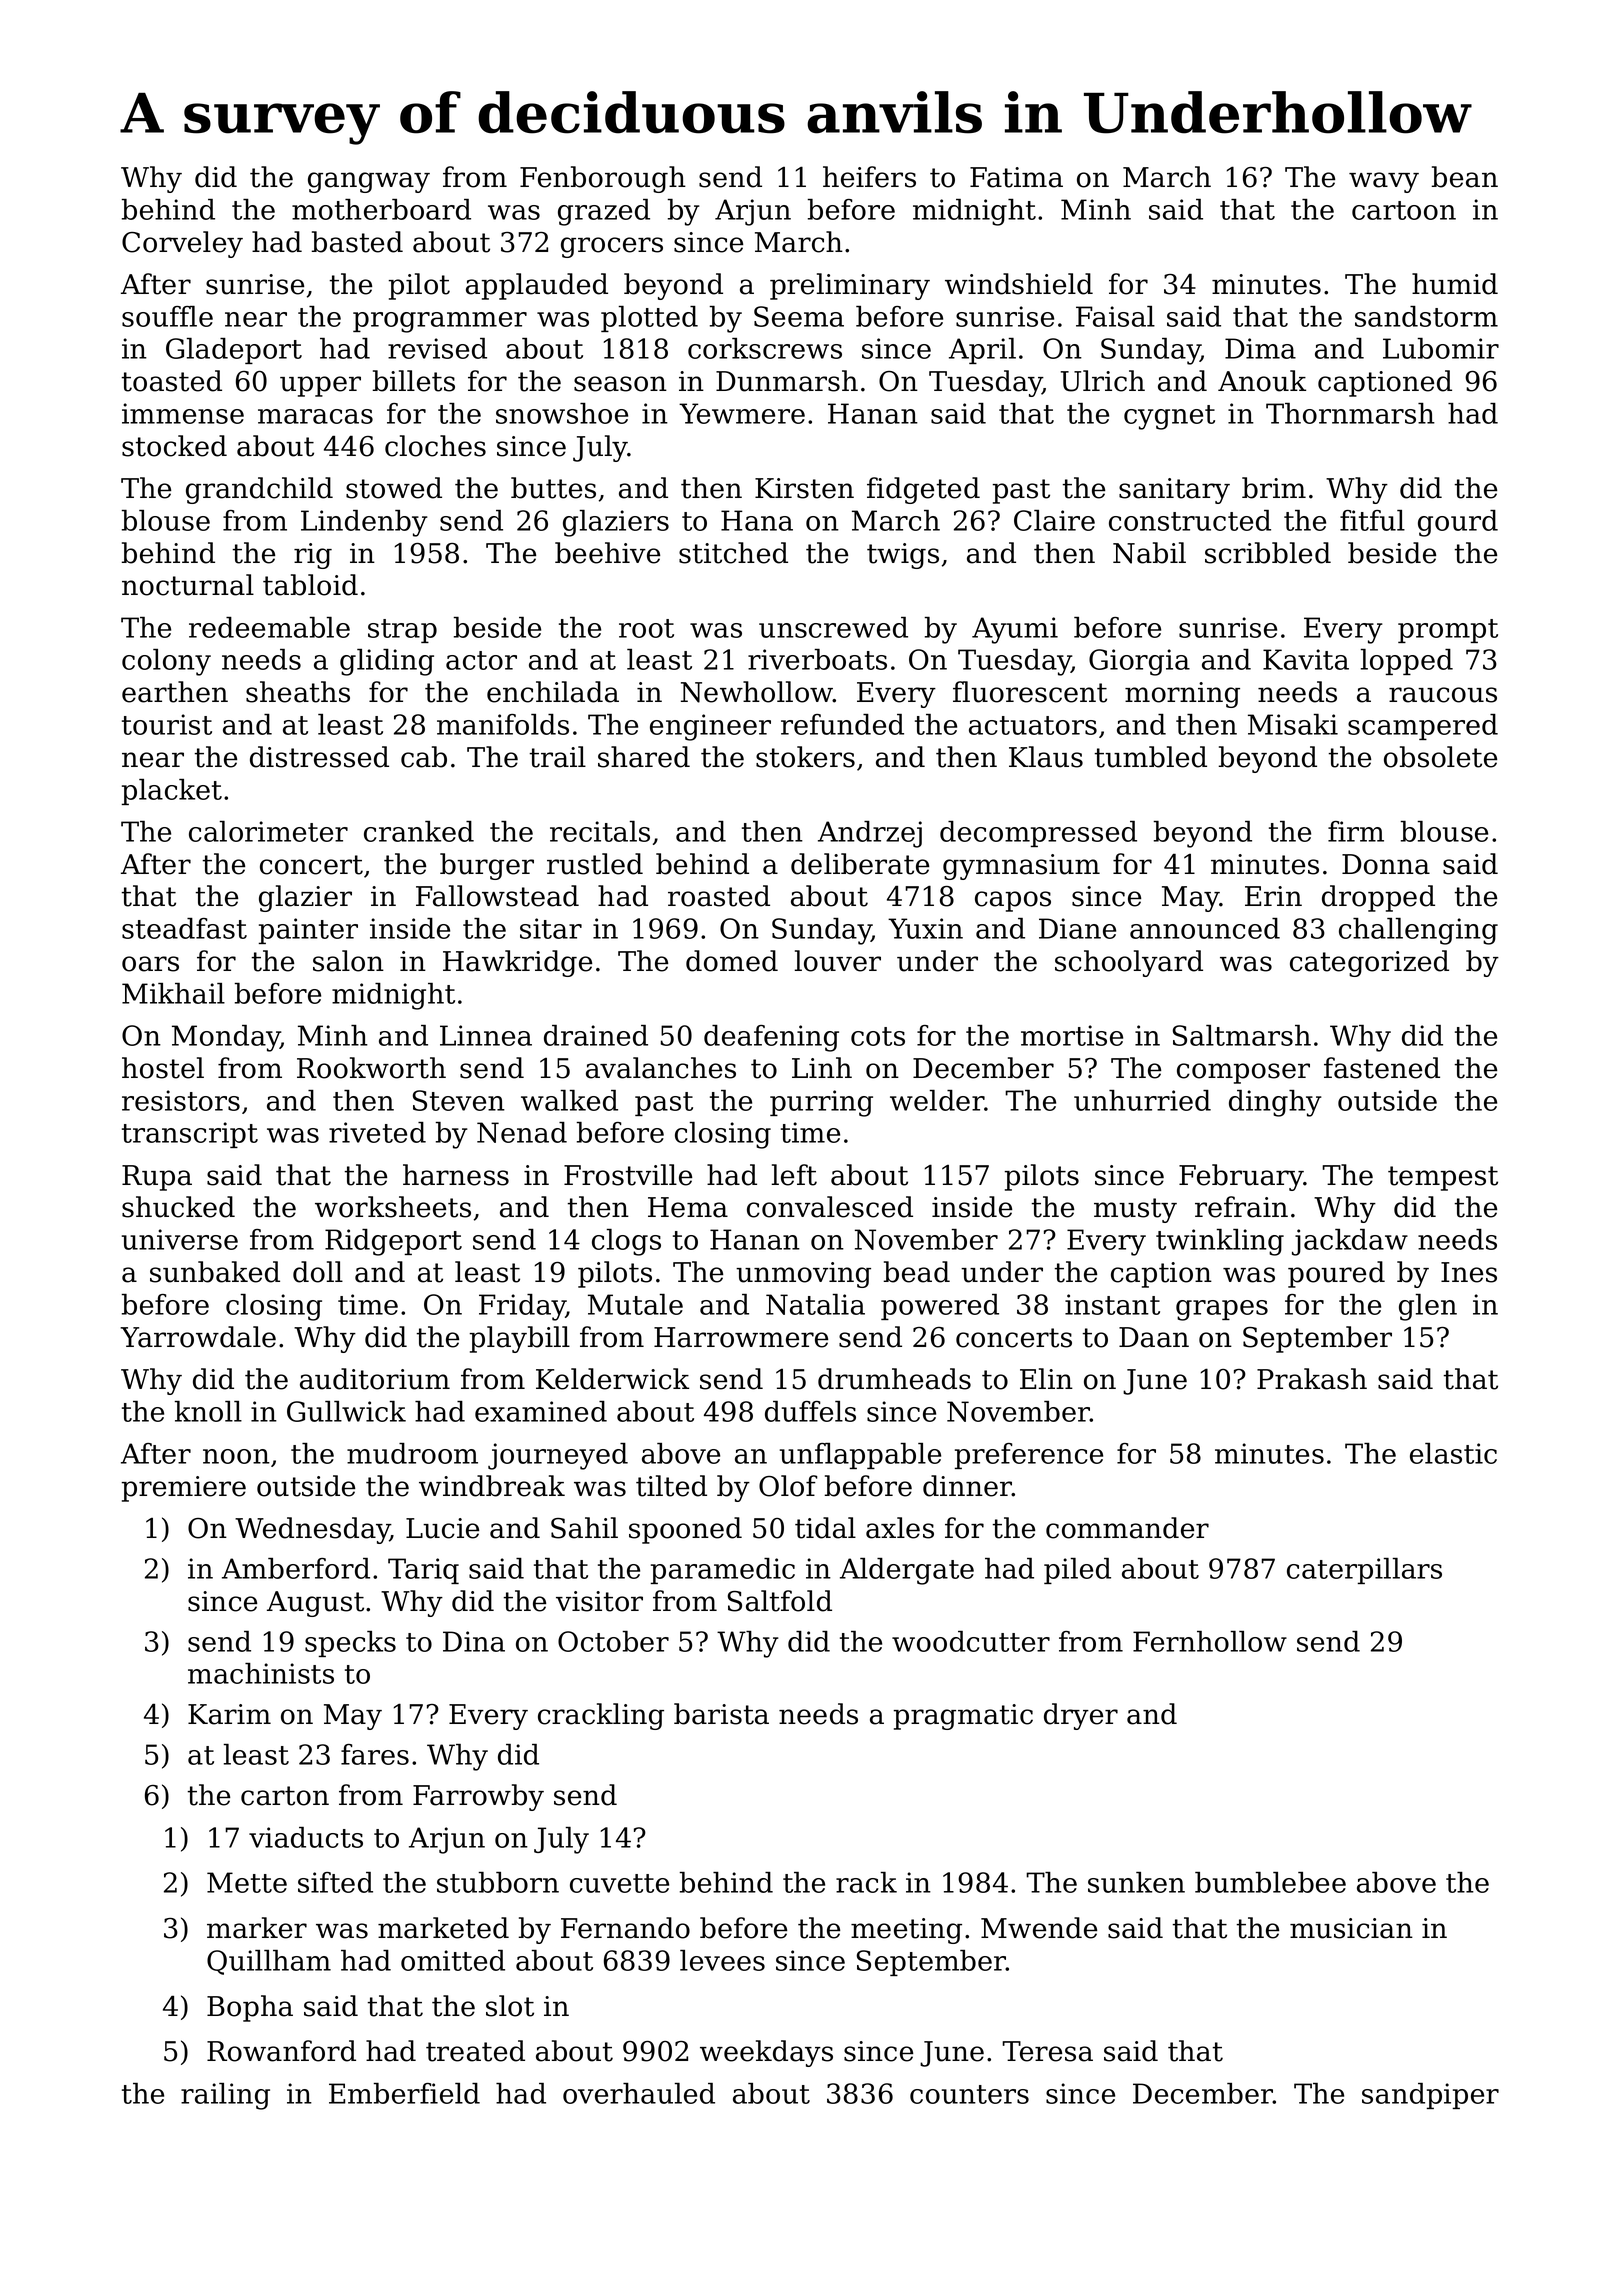  What do you see at coordinates (188, 585) in the page?
I see `nocturnal` at bounding box center [188, 585].
